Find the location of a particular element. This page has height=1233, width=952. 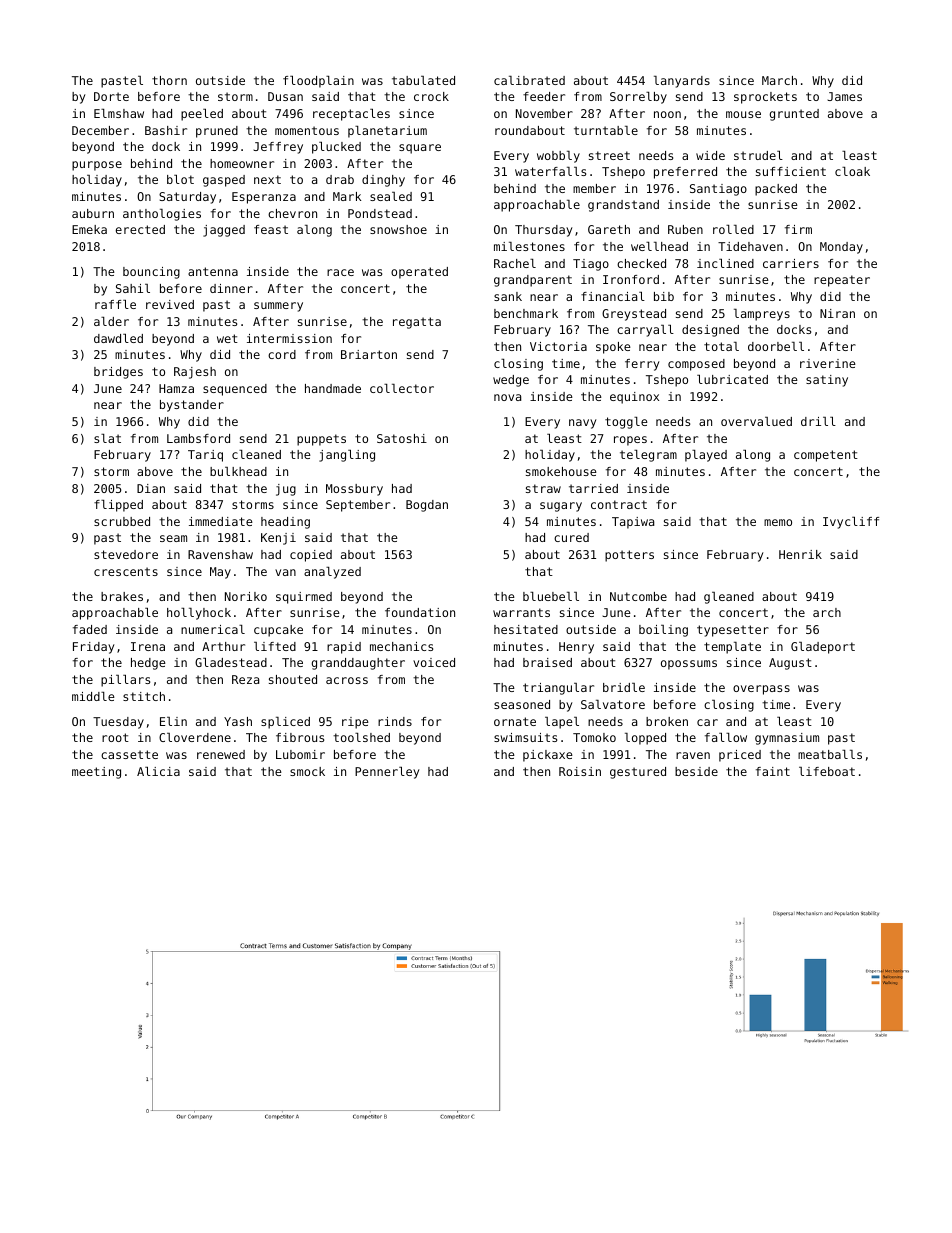

floodplain is located at coordinates (318, 82).
